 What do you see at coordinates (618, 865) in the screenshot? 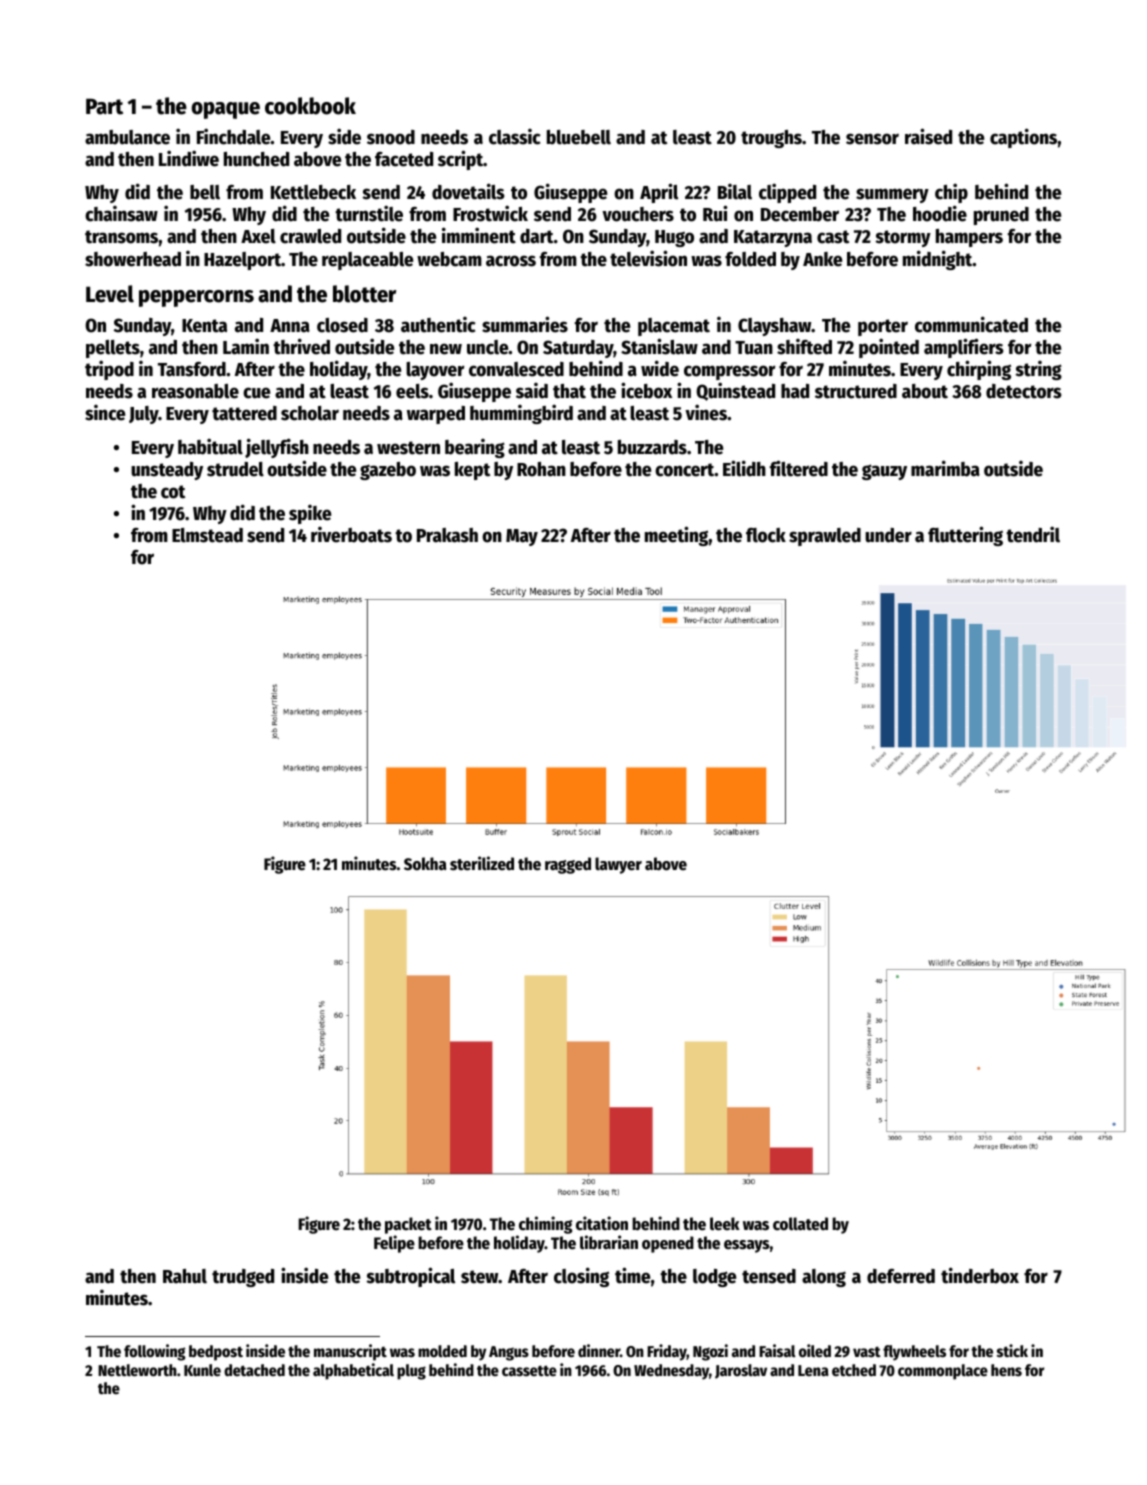
I see `lawyer` at bounding box center [618, 865].
